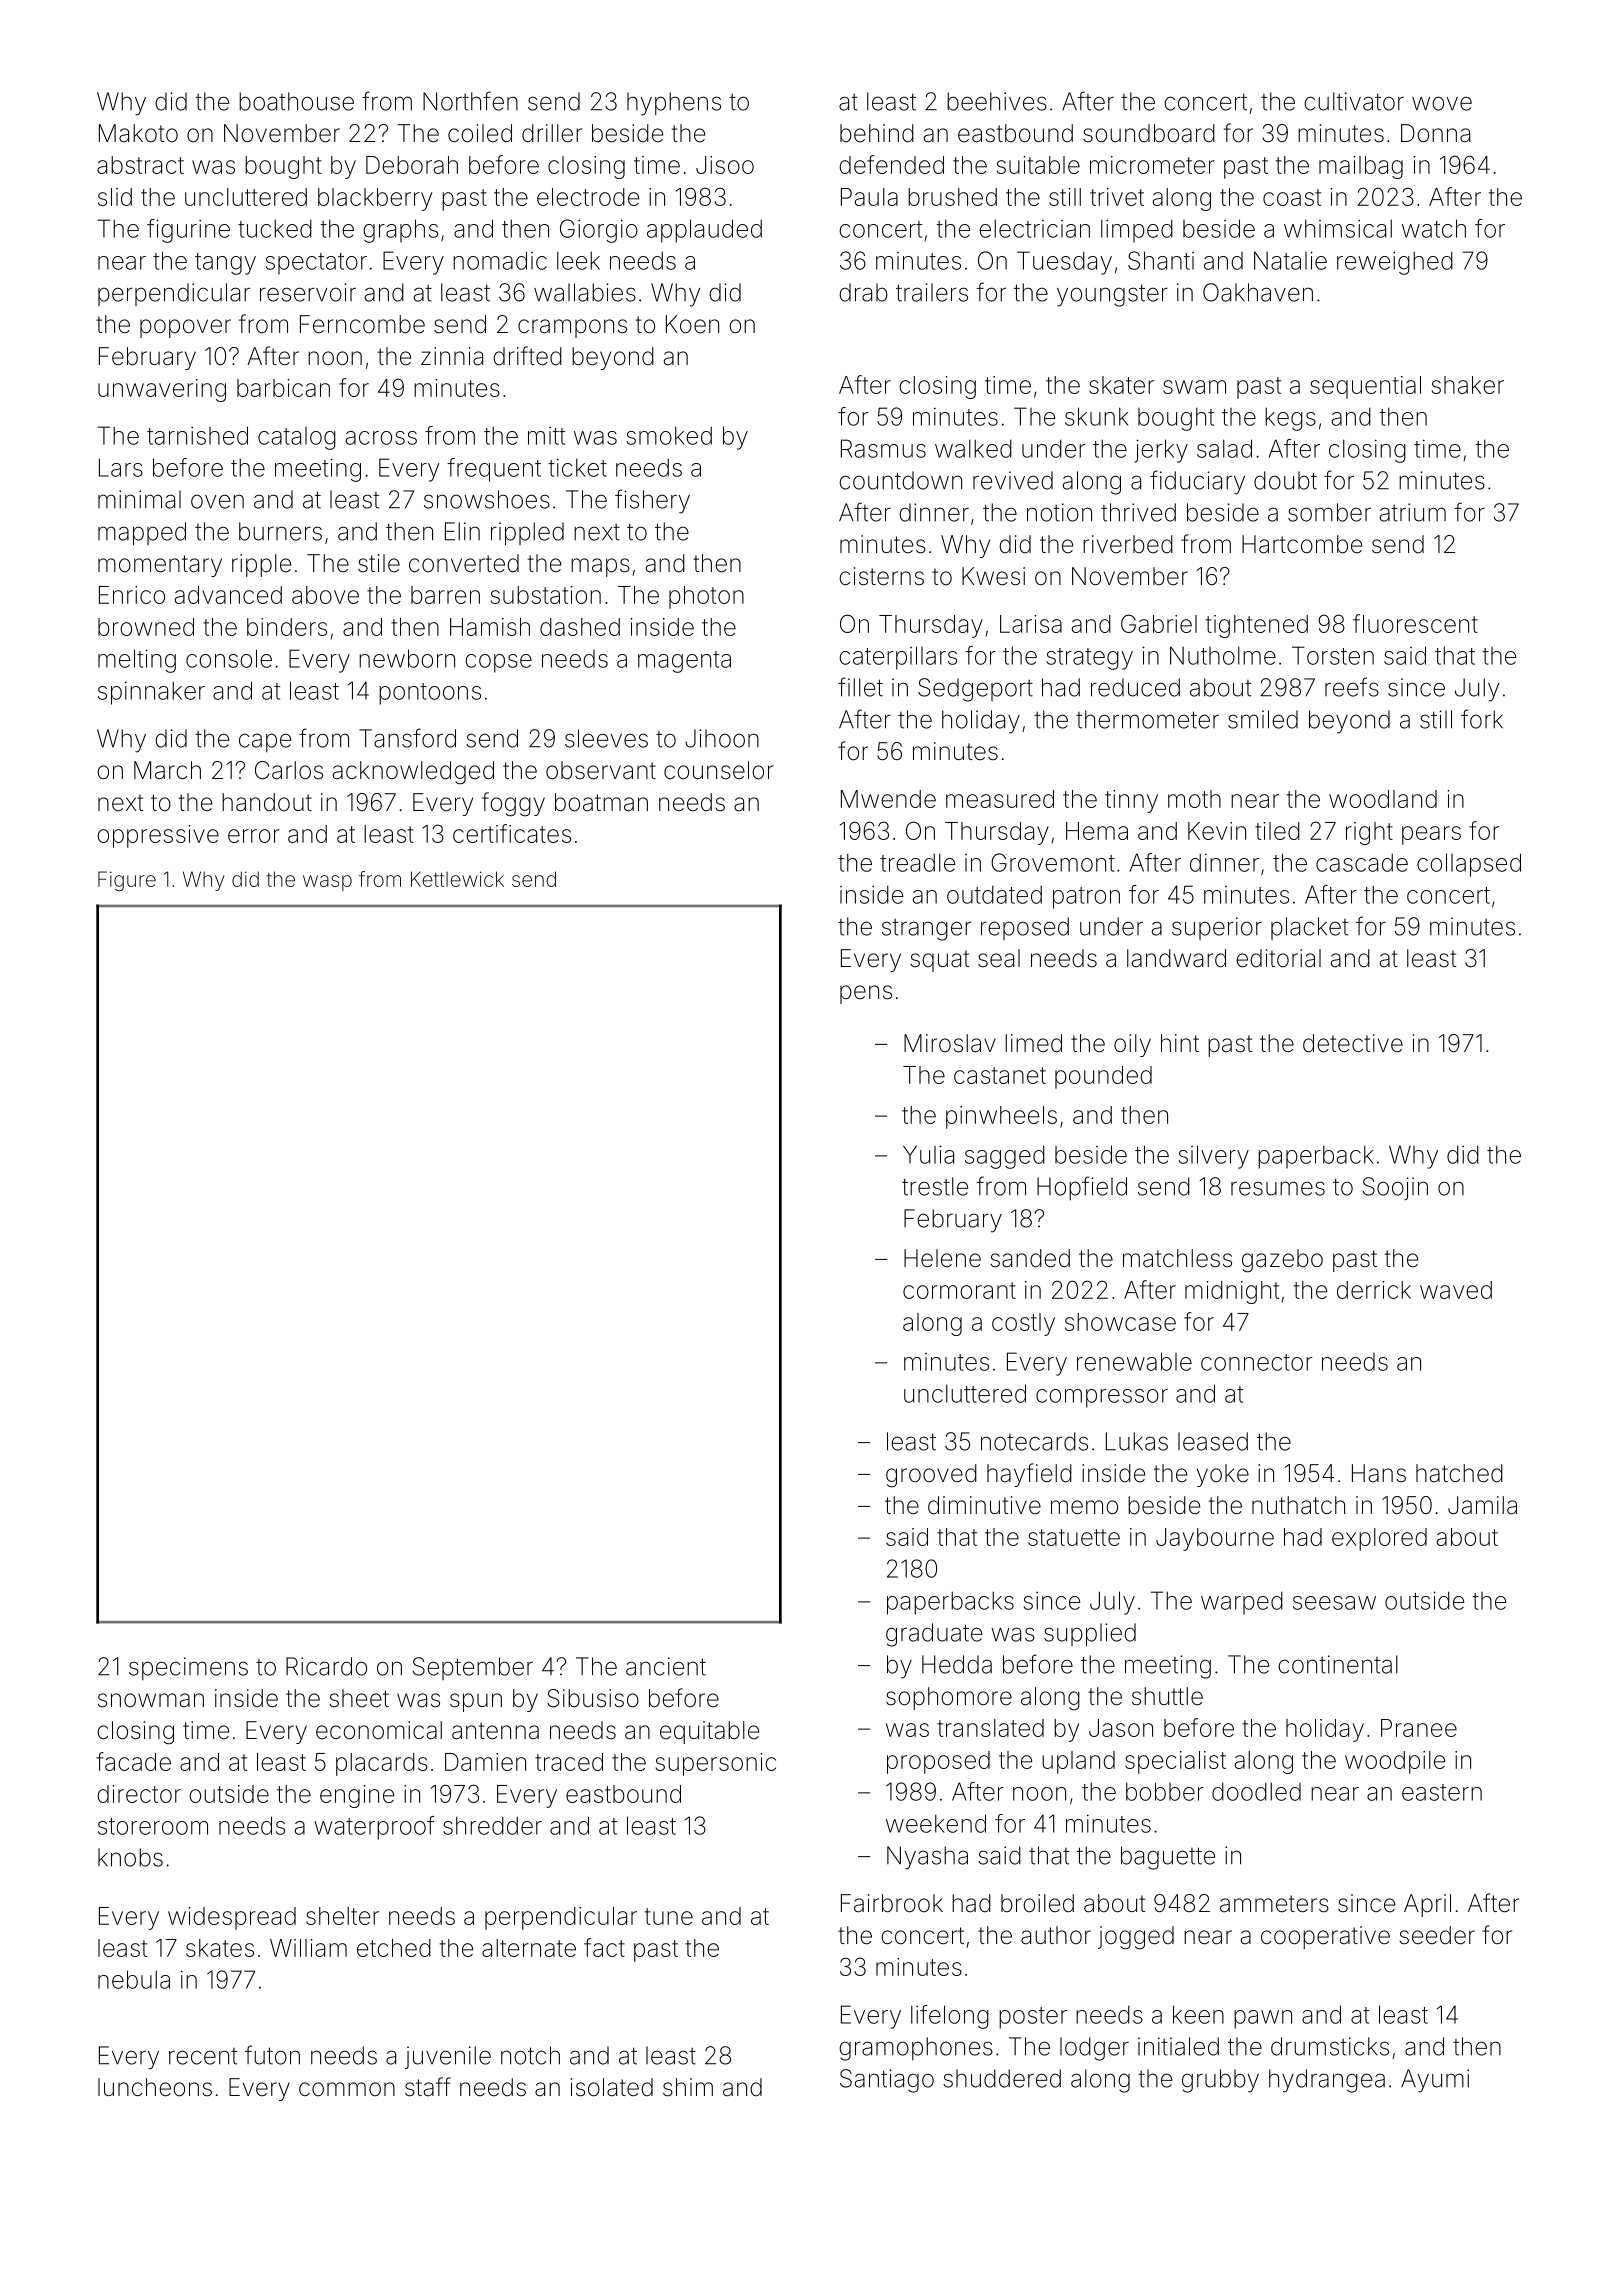  What do you see at coordinates (127, 881) in the screenshot?
I see `Figure` at bounding box center [127, 881].
